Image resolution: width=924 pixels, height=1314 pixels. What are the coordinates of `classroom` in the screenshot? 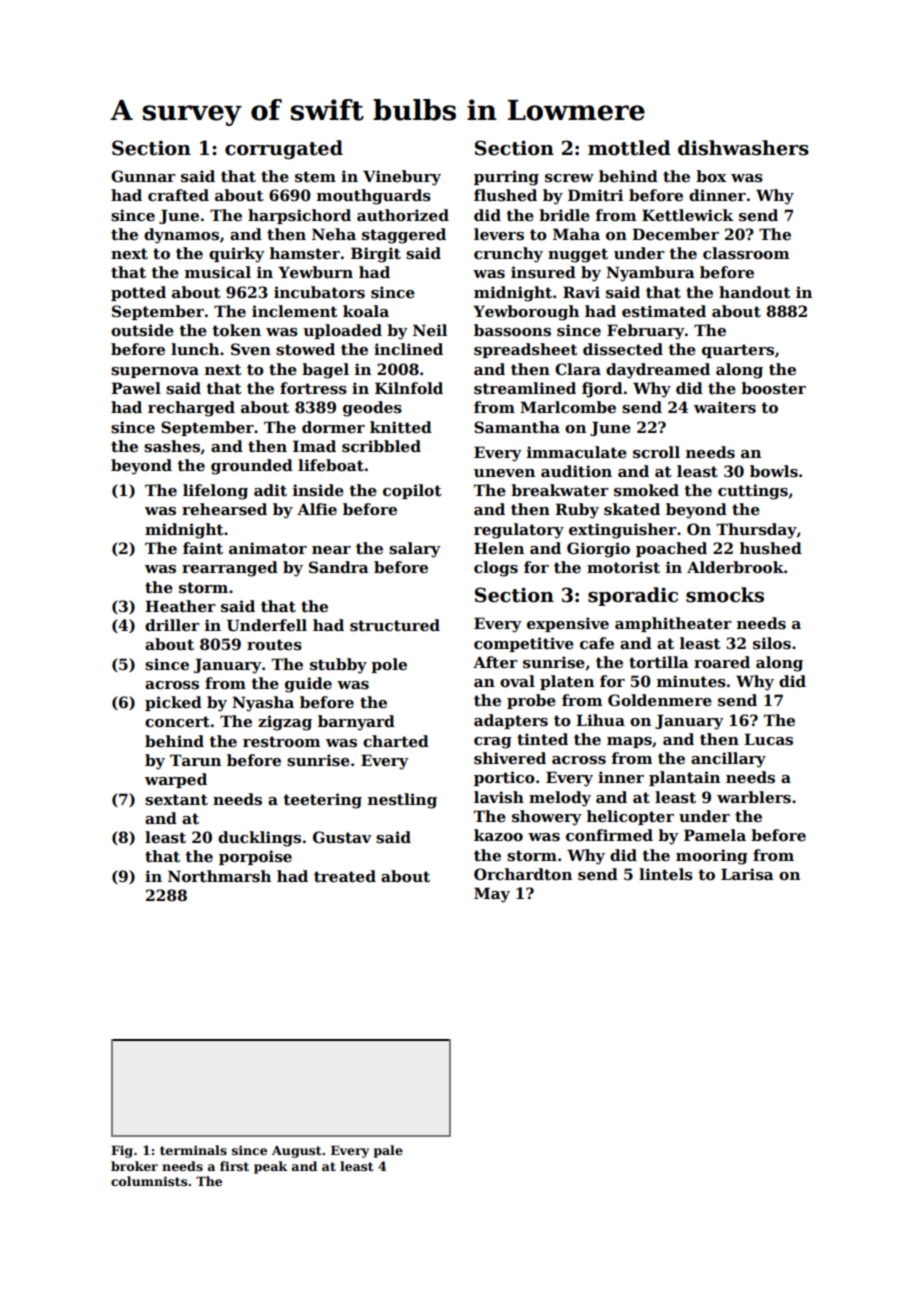 It's located at (746, 253).
